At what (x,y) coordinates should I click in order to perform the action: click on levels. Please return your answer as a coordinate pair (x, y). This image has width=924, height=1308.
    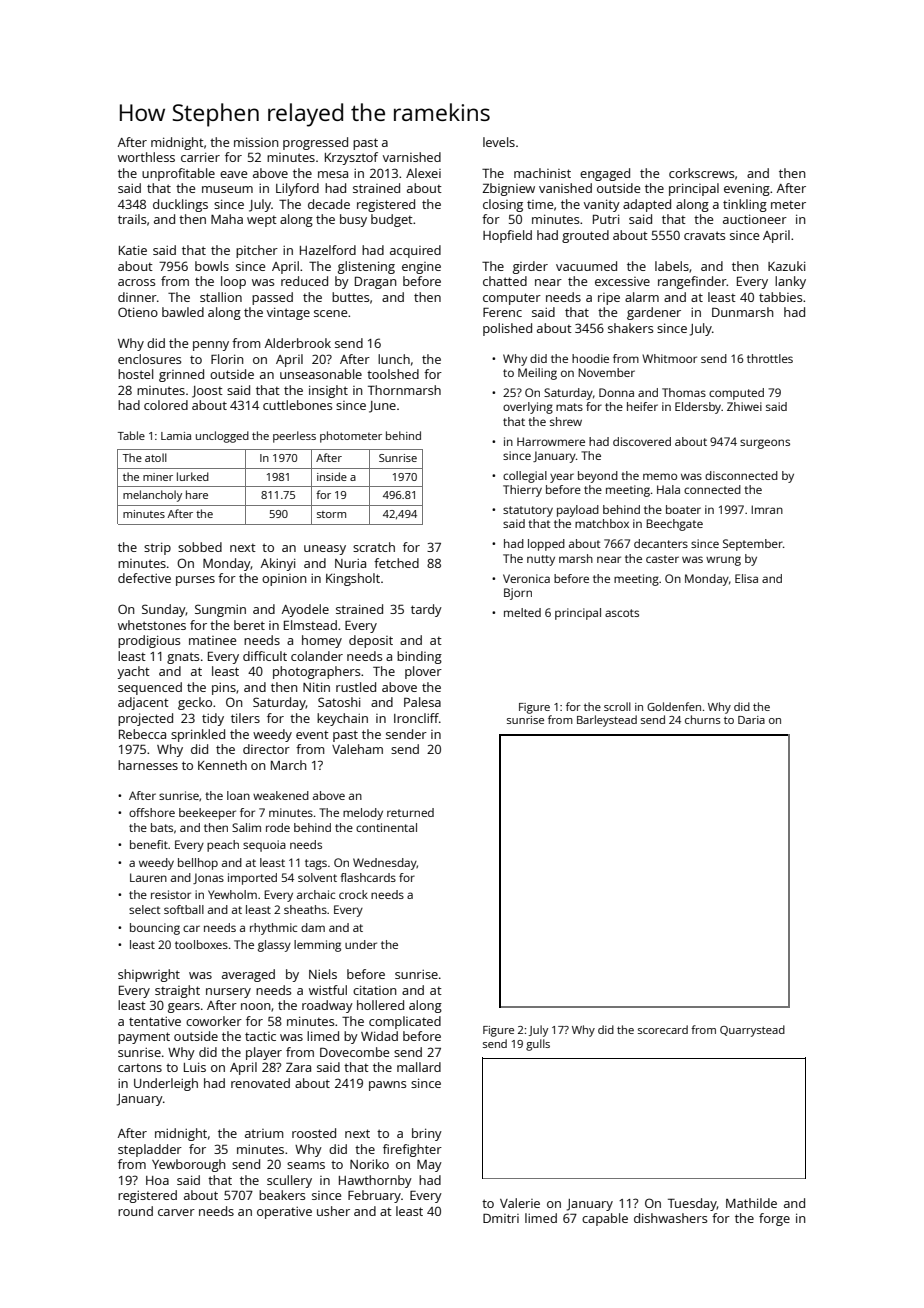
    Looking at the image, I should click on (499, 142).
